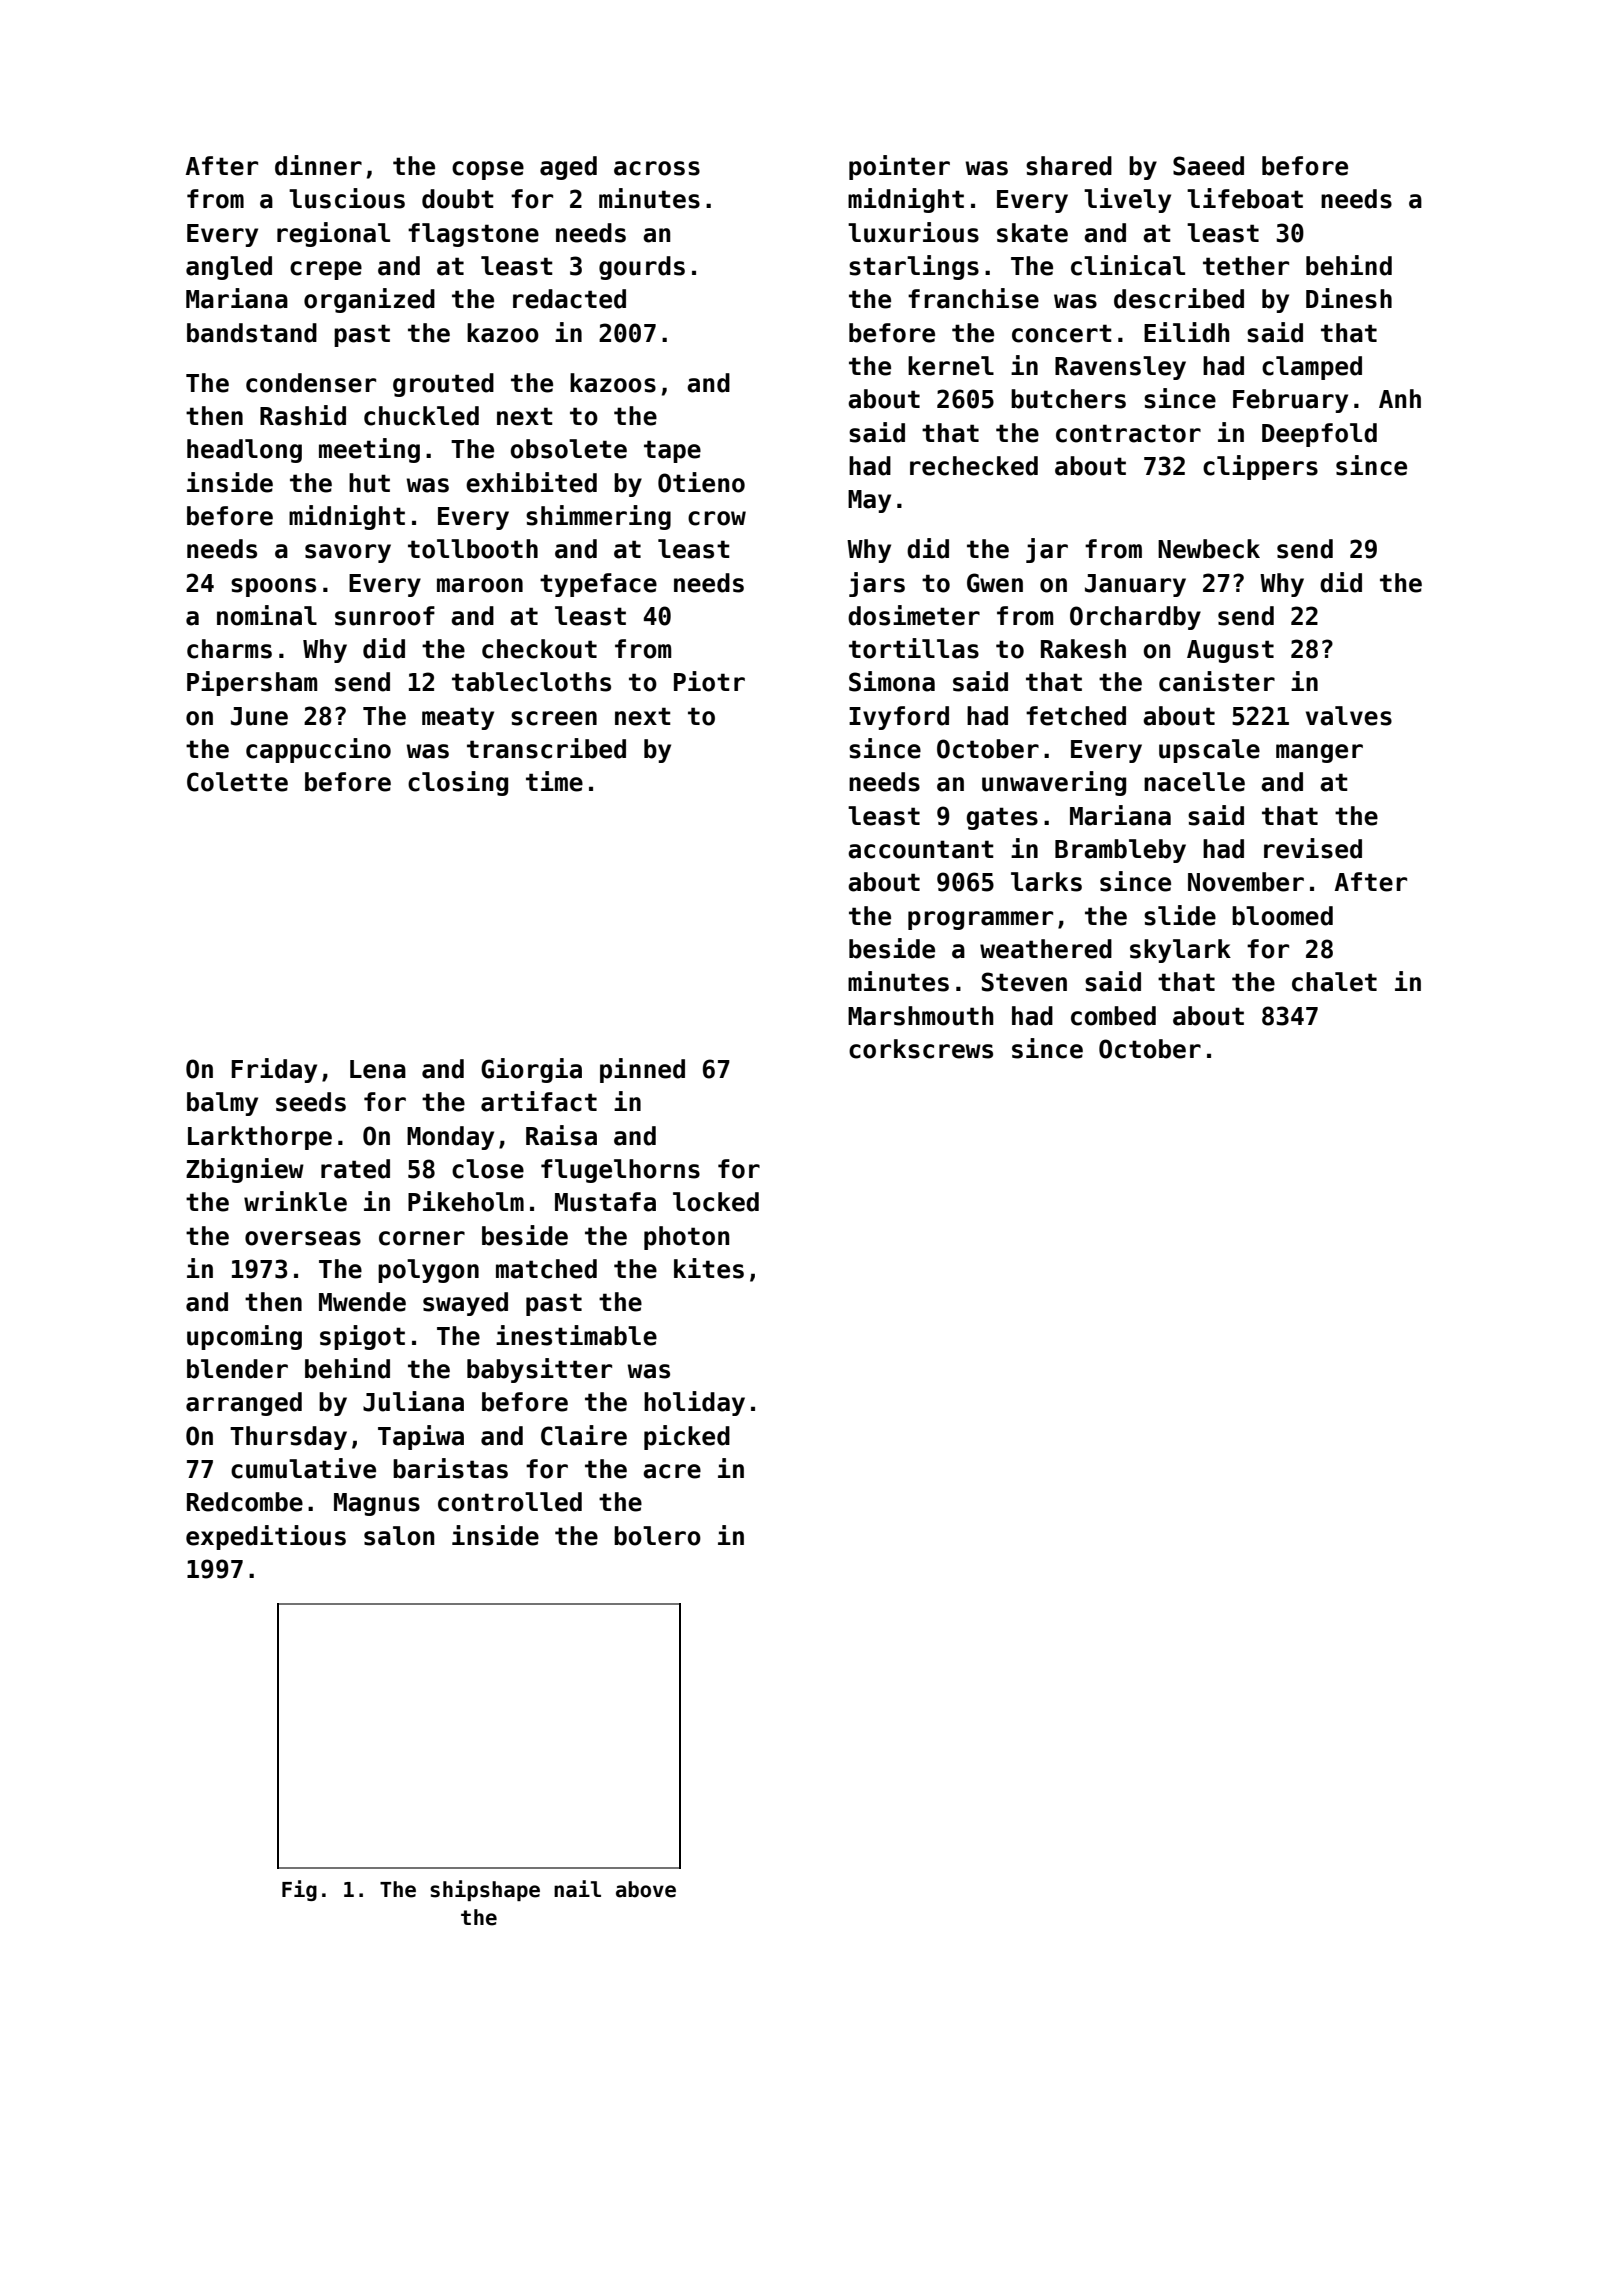 The image size is (1620, 2292). Describe the element at coordinates (1260, 467) in the screenshot. I see `clippers` at that location.
